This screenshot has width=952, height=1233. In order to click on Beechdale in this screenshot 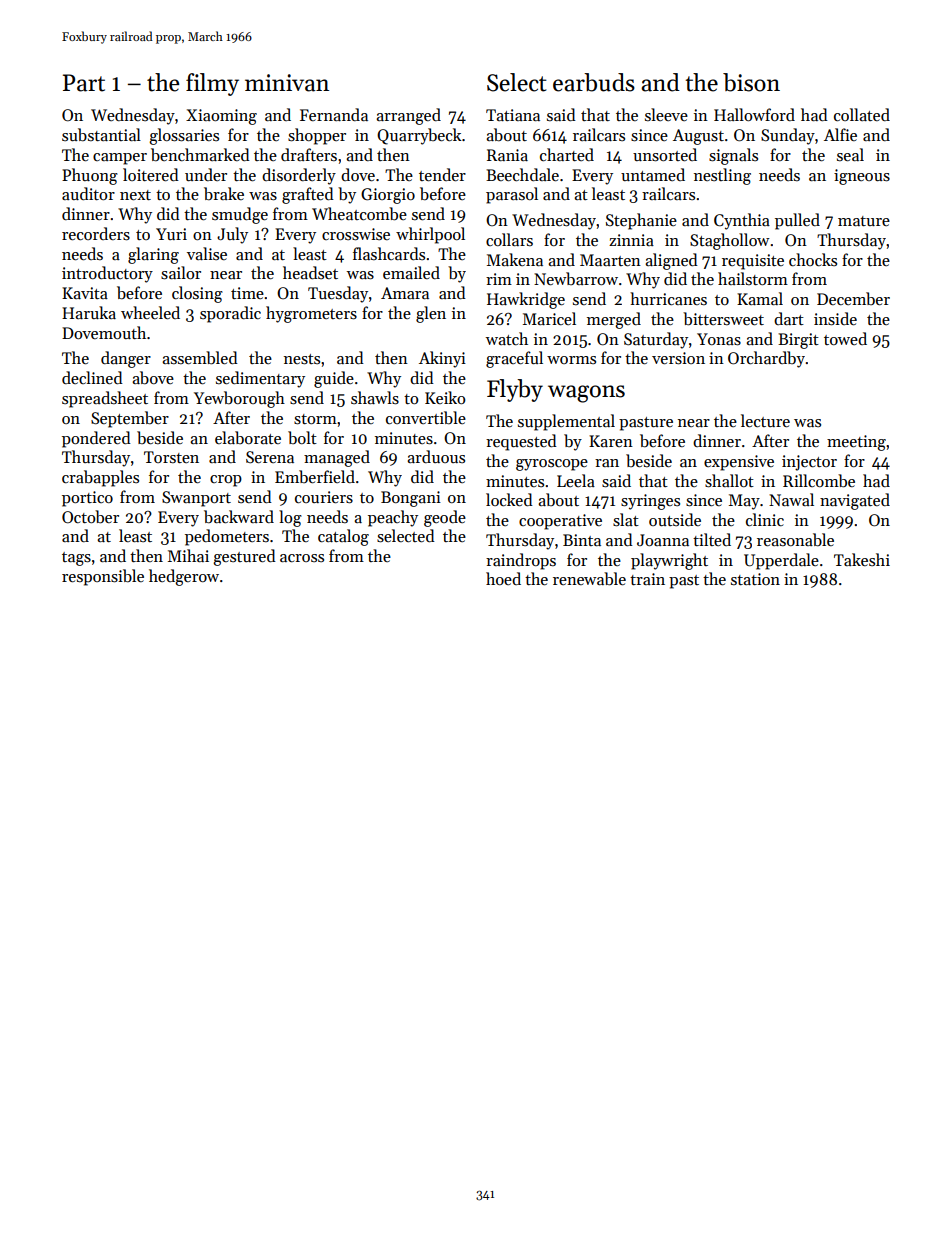, I will do `click(522, 174)`.
